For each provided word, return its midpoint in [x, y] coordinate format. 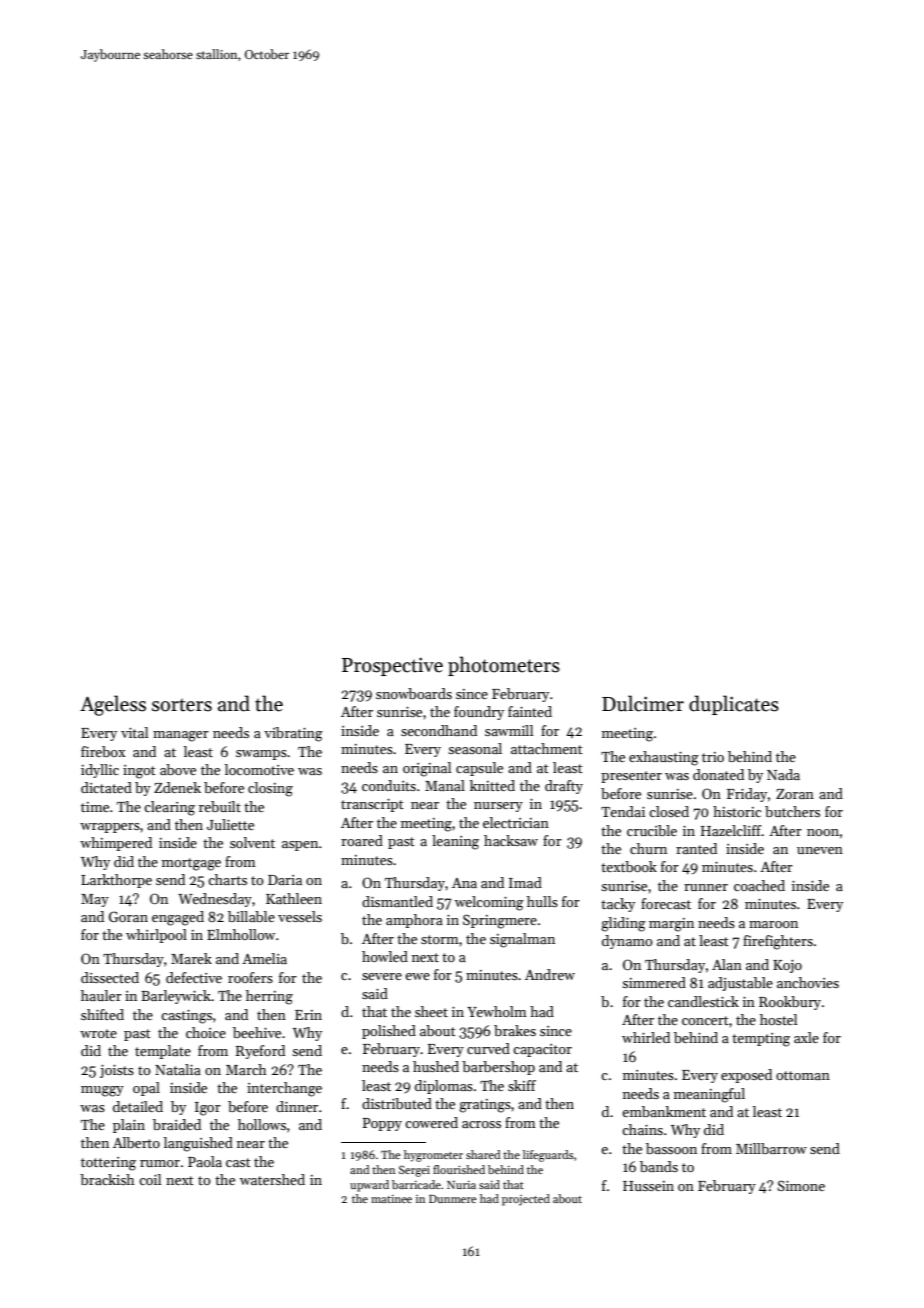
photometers [504, 666]
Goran [128, 916]
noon [823, 832]
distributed [397, 1103]
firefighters [778, 942]
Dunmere [453, 1199]
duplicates [734, 705]
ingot [139, 772]
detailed [138, 1106]
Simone [801, 1185]
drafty [564, 787]
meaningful [709, 1095]
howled [385, 956]
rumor [160, 1163]
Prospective [392, 666]
